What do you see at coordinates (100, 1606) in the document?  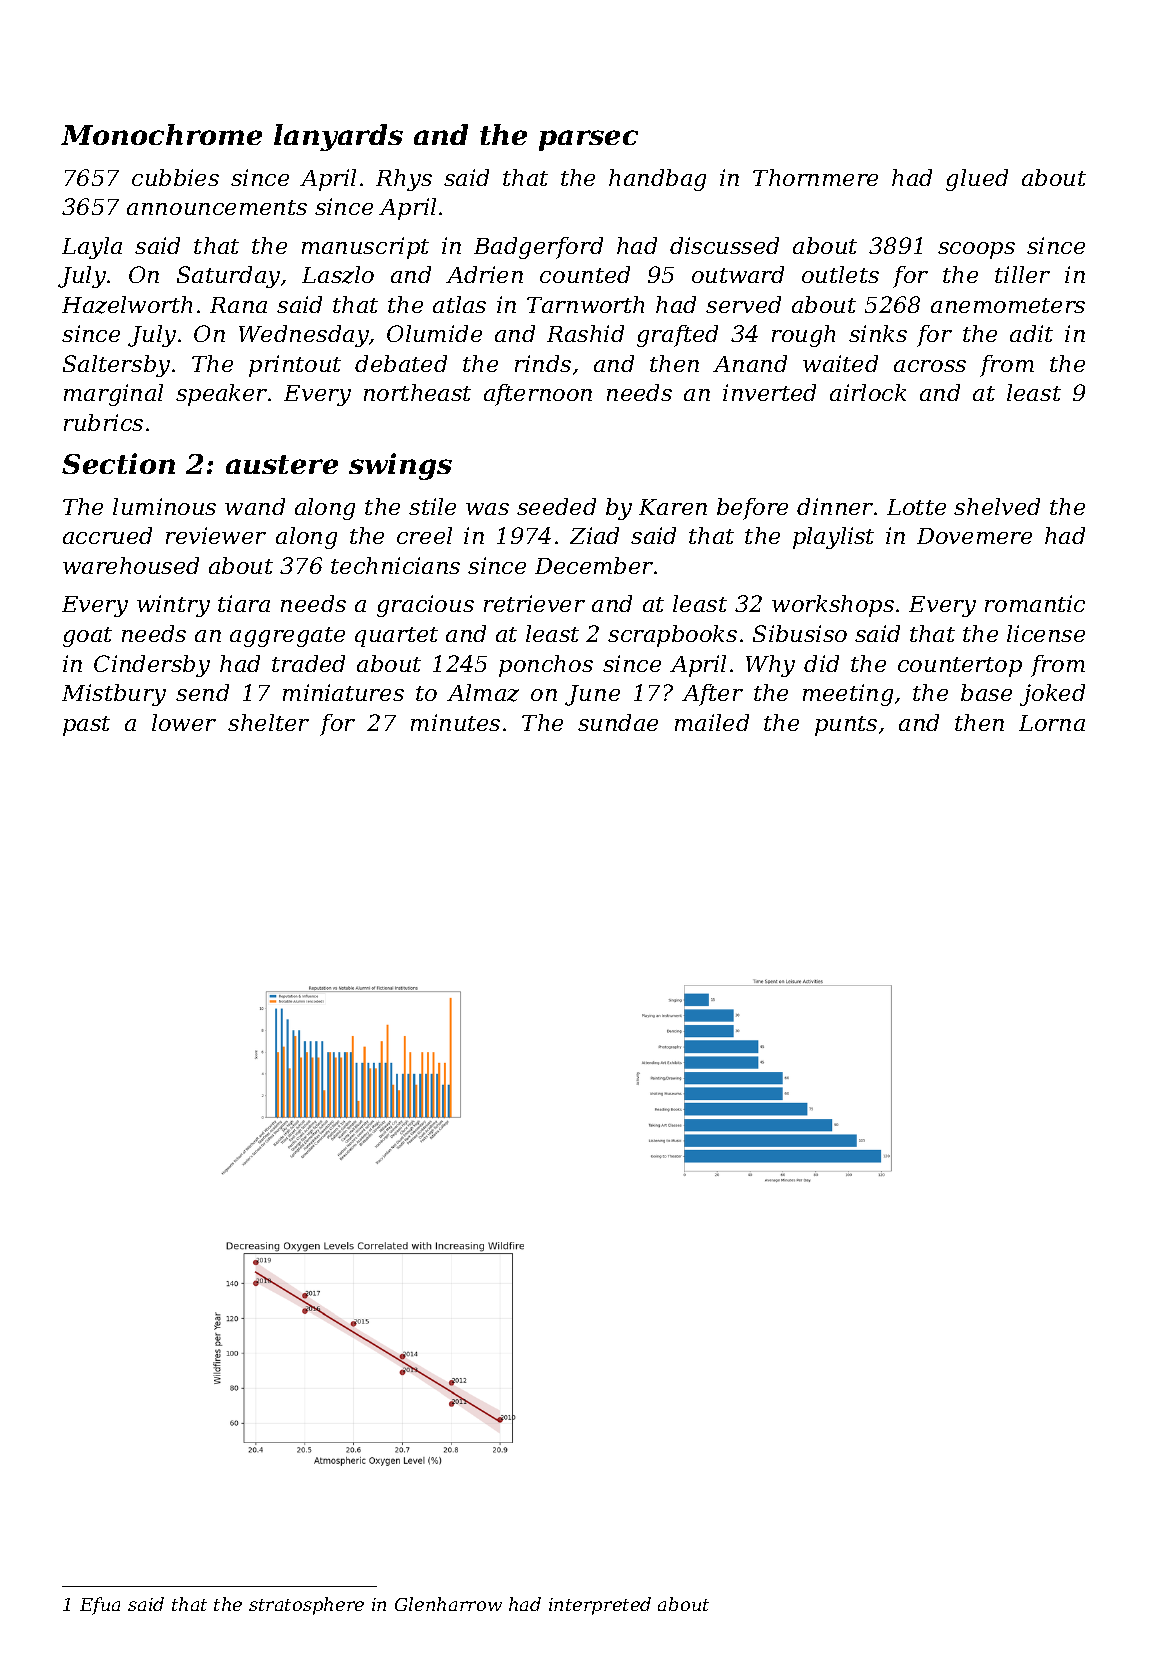 I see `Efua` at bounding box center [100, 1606].
